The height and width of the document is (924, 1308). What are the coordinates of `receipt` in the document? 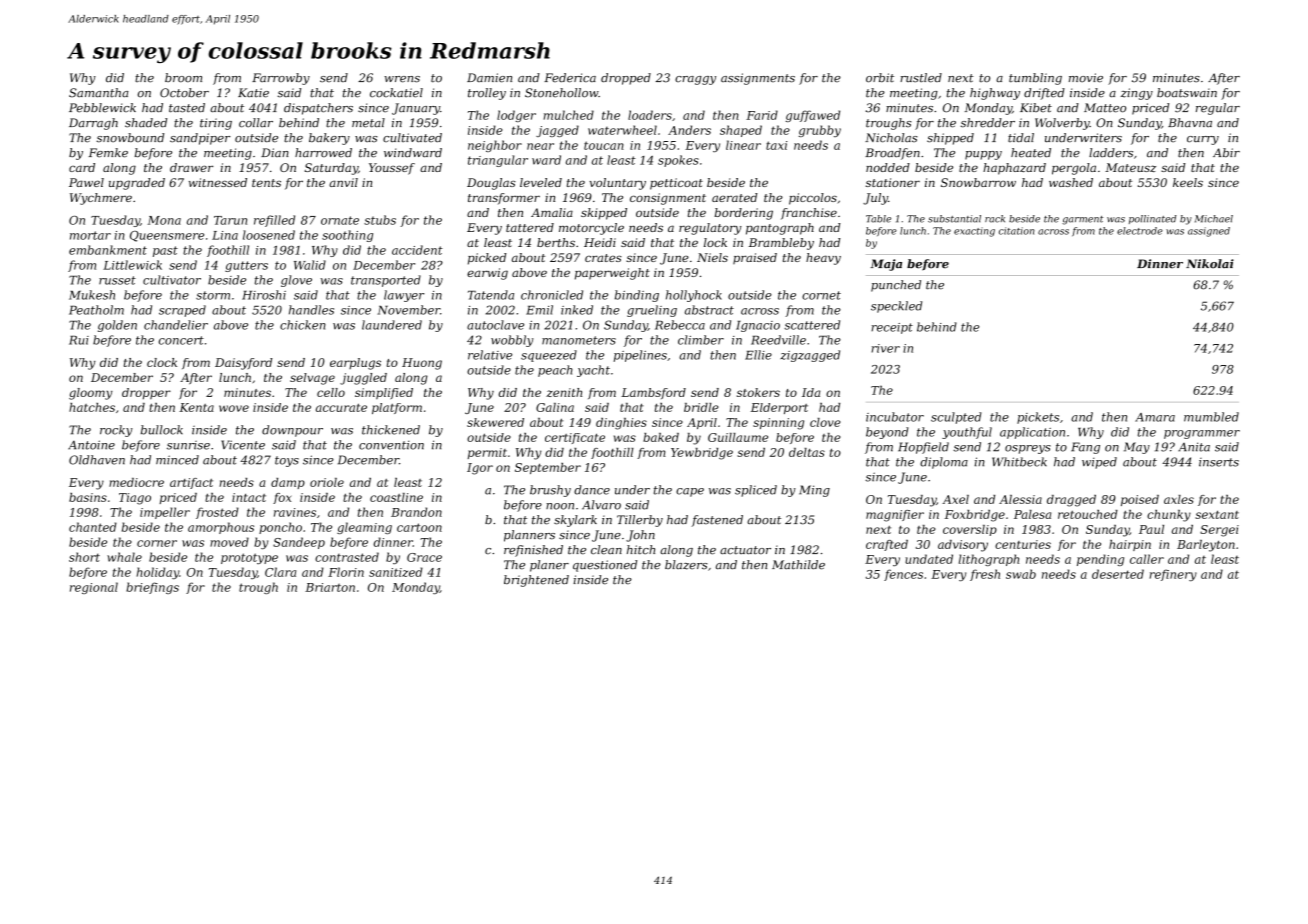 It's located at (892, 328).
